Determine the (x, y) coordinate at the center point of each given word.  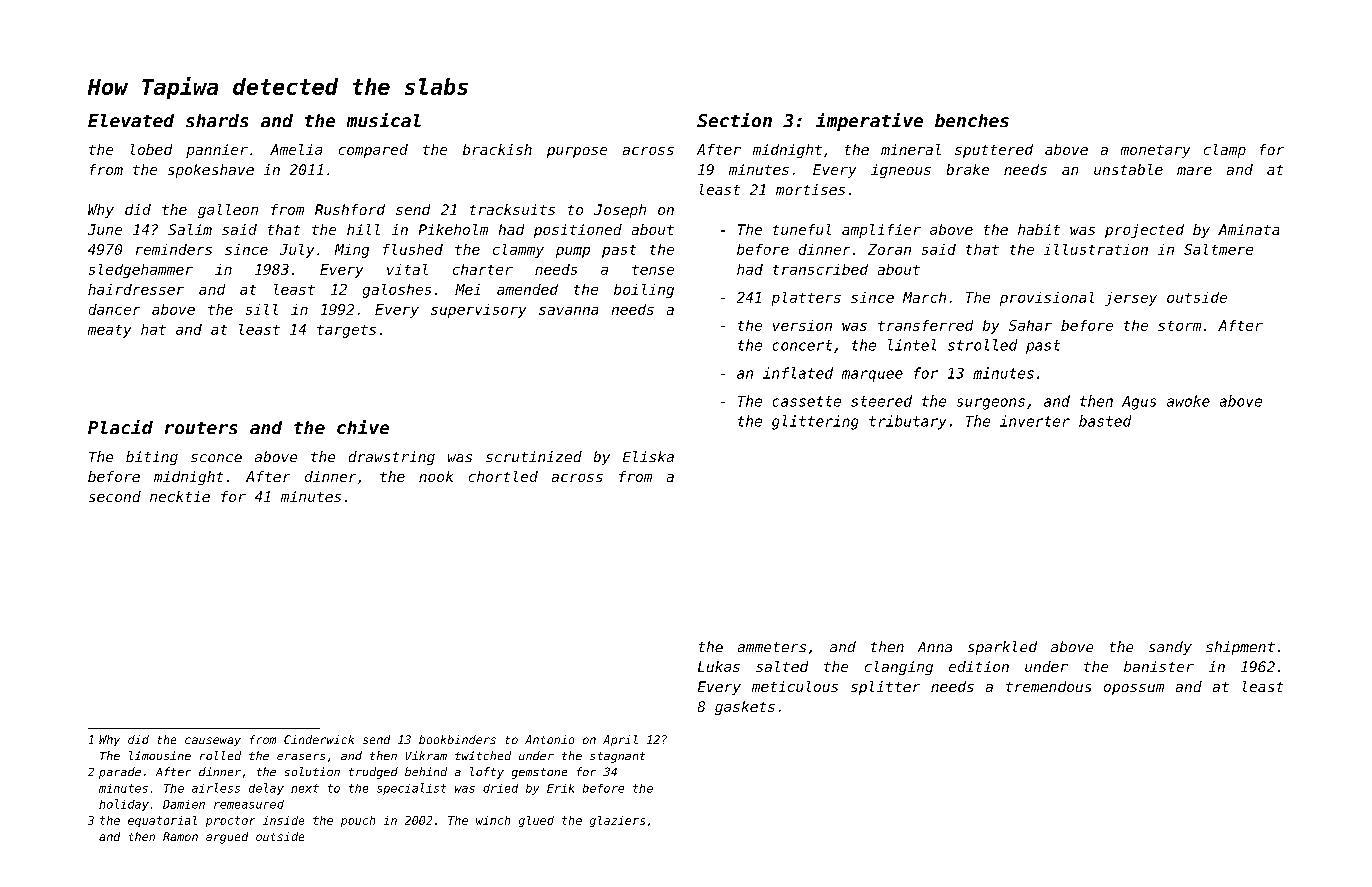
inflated (798, 373)
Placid (120, 427)
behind (426, 771)
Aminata (1248, 229)
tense (653, 270)
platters (806, 299)
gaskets (745, 708)
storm (1179, 326)
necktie (180, 496)
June (105, 229)
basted (1105, 421)
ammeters (772, 647)
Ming (352, 251)
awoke (1188, 401)
